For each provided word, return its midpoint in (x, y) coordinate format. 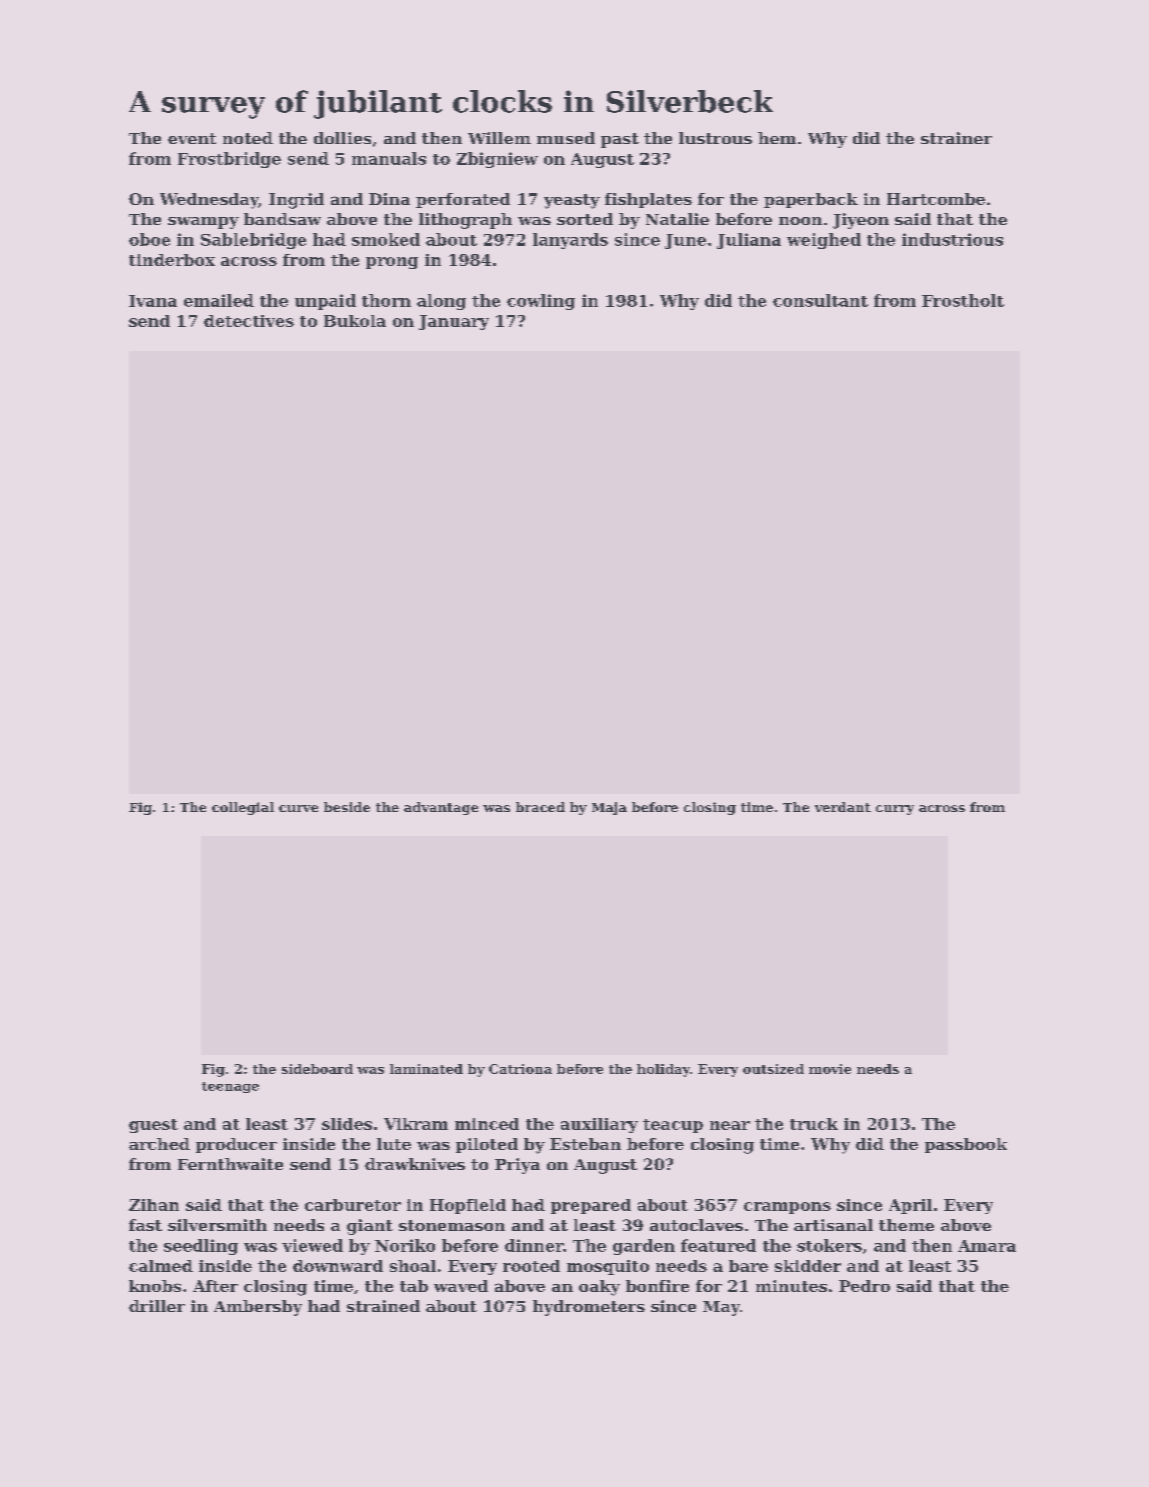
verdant (843, 807)
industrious (952, 239)
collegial (243, 808)
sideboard (317, 1069)
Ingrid (296, 201)
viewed (312, 1245)
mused (566, 138)
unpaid (325, 302)
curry (895, 810)
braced (540, 807)
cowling (541, 302)
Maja (609, 808)
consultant (820, 300)
